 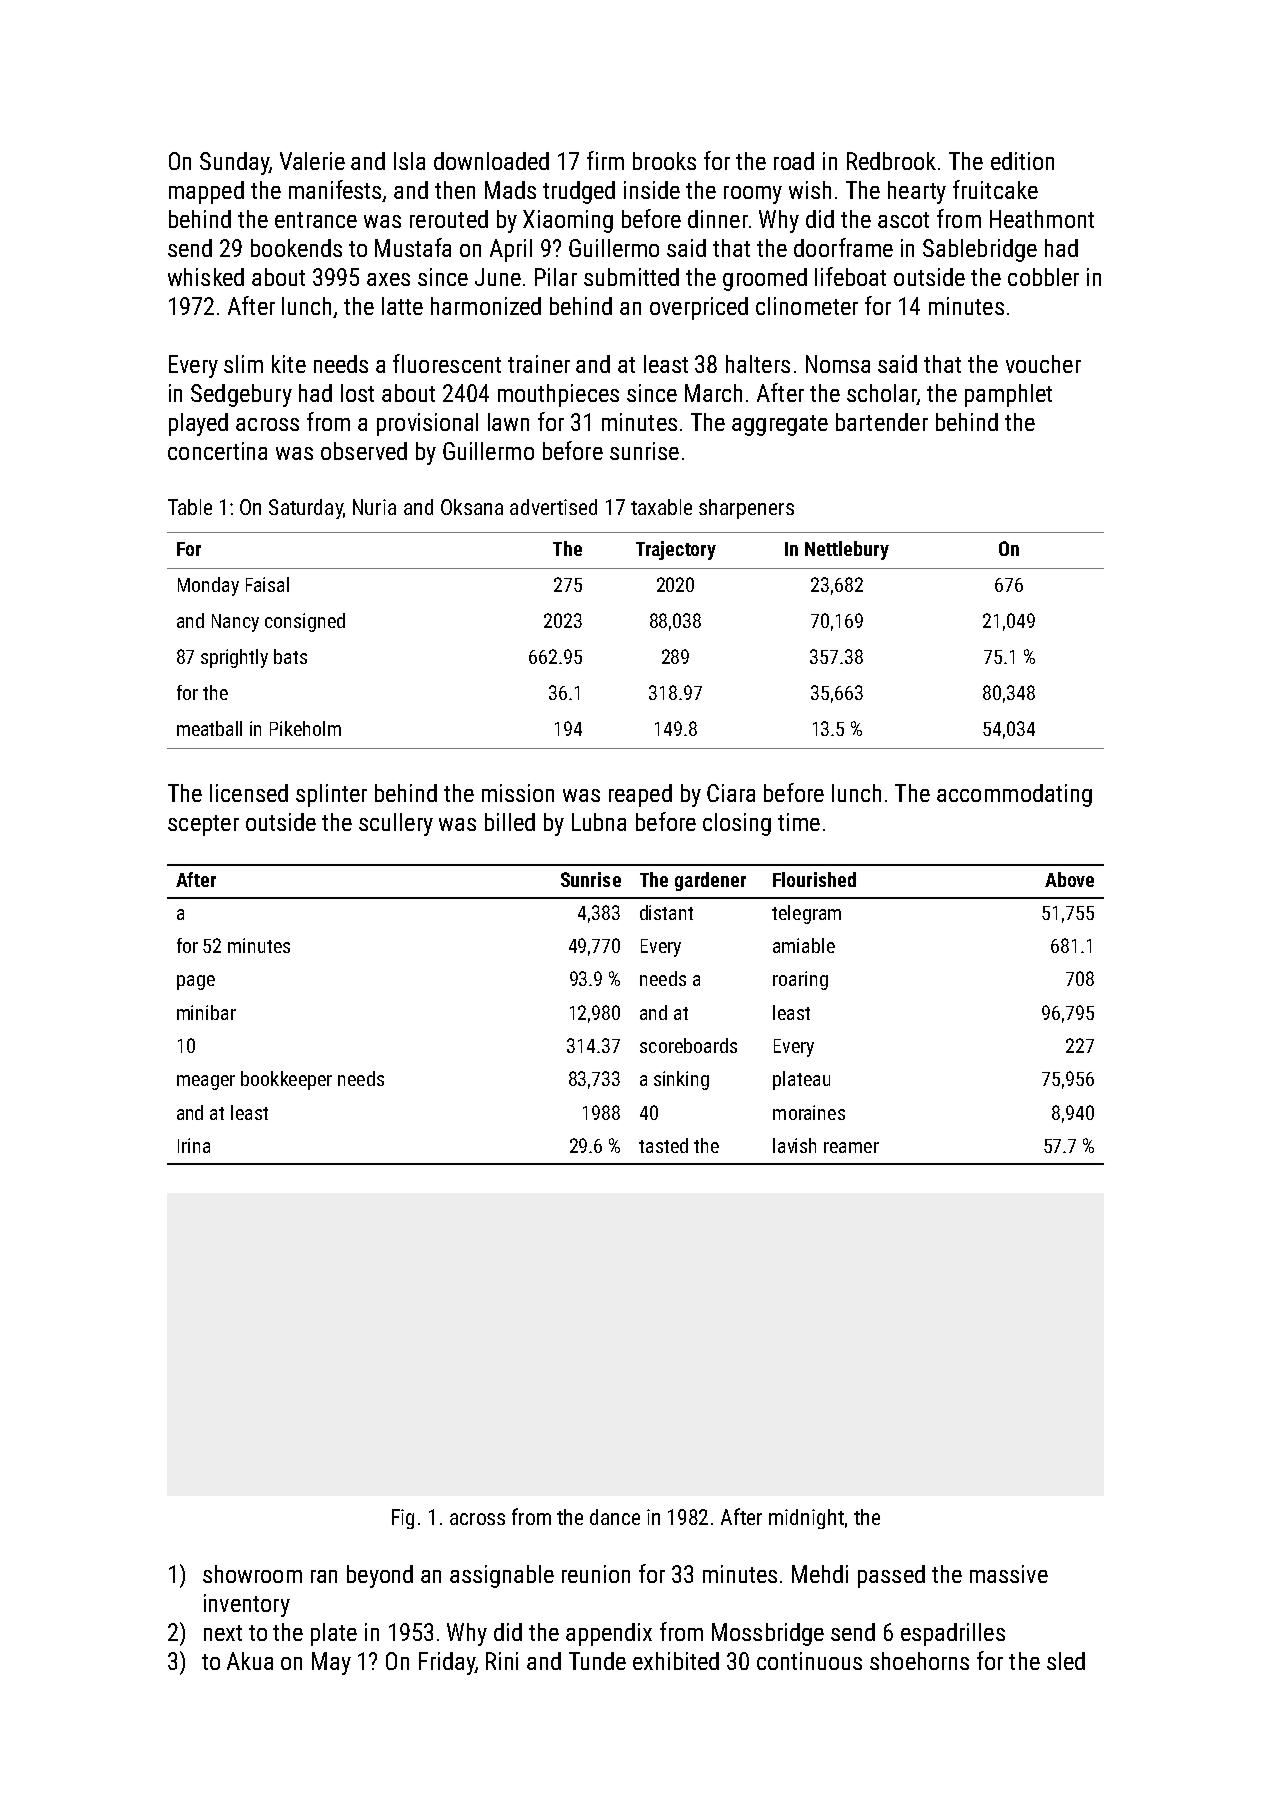 What do you see at coordinates (847, 550) in the screenshot?
I see `Nettlebury` at bounding box center [847, 550].
